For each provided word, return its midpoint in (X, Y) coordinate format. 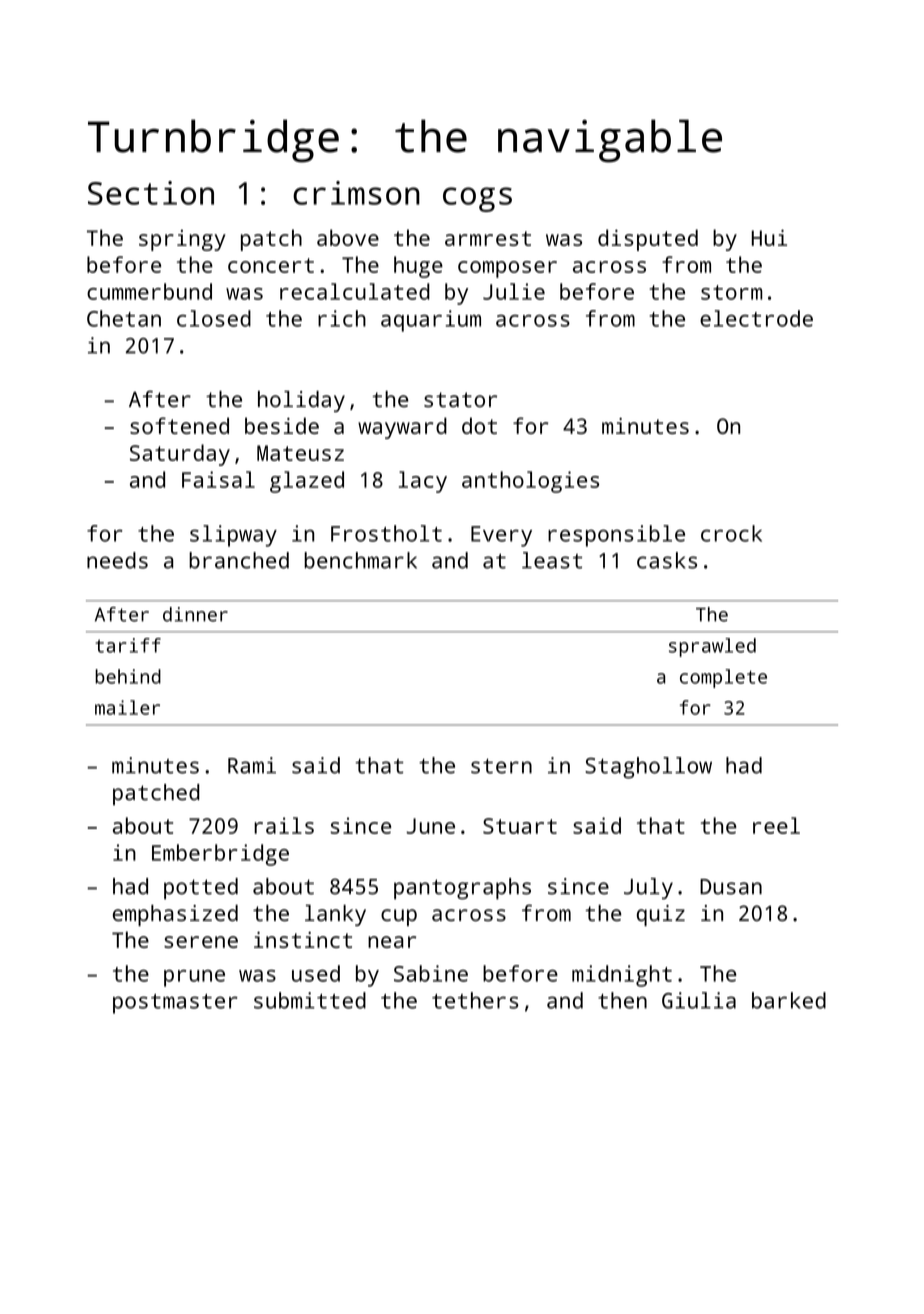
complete (723, 678)
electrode (756, 318)
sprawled (712, 647)
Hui (769, 237)
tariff (128, 645)
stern (501, 766)
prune (194, 978)
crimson (356, 193)
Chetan (124, 318)
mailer (127, 707)
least (552, 560)
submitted (310, 1000)
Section (151, 193)
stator (460, 399)
